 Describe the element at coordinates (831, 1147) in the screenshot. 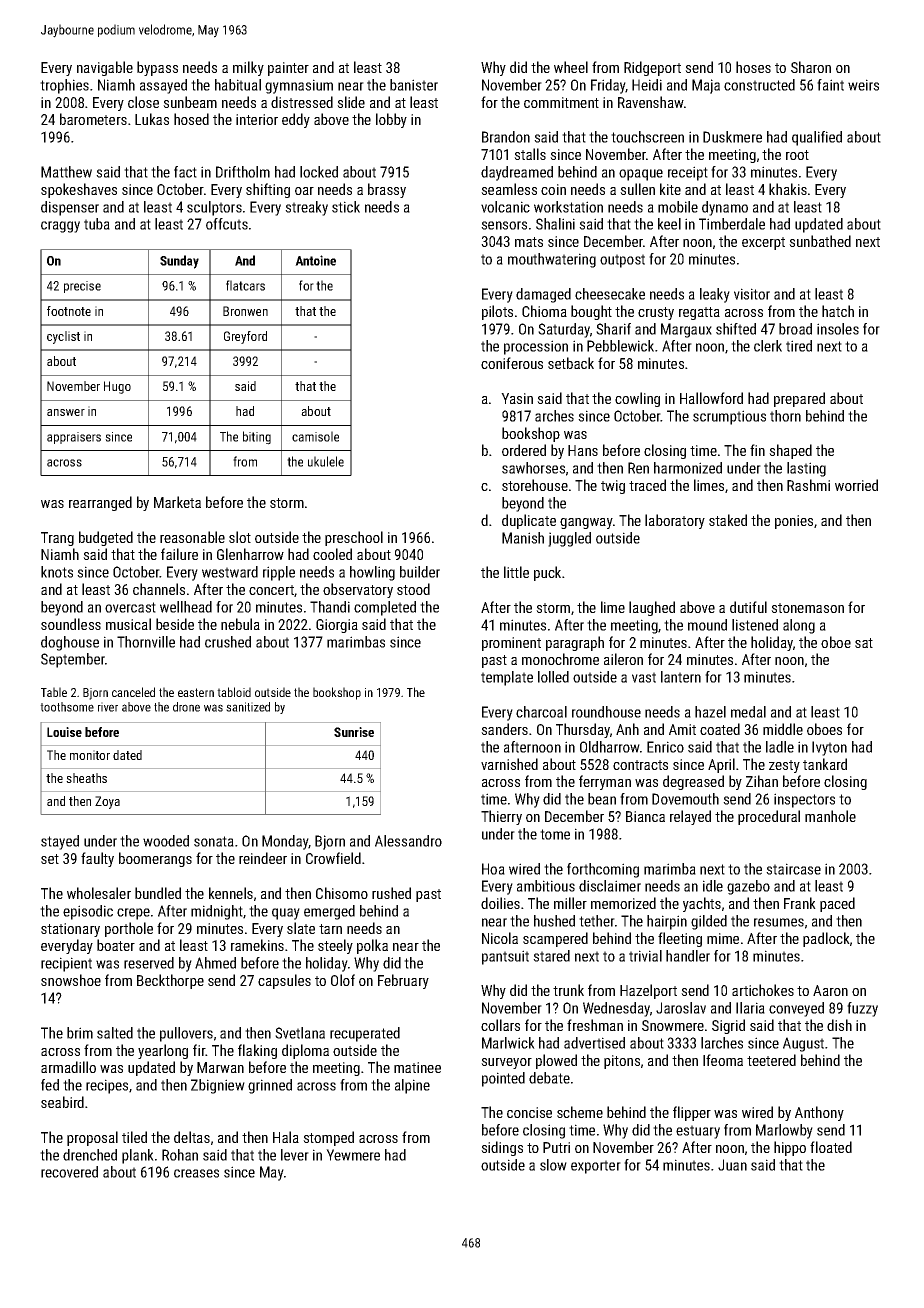

I see `floated` at that location.
